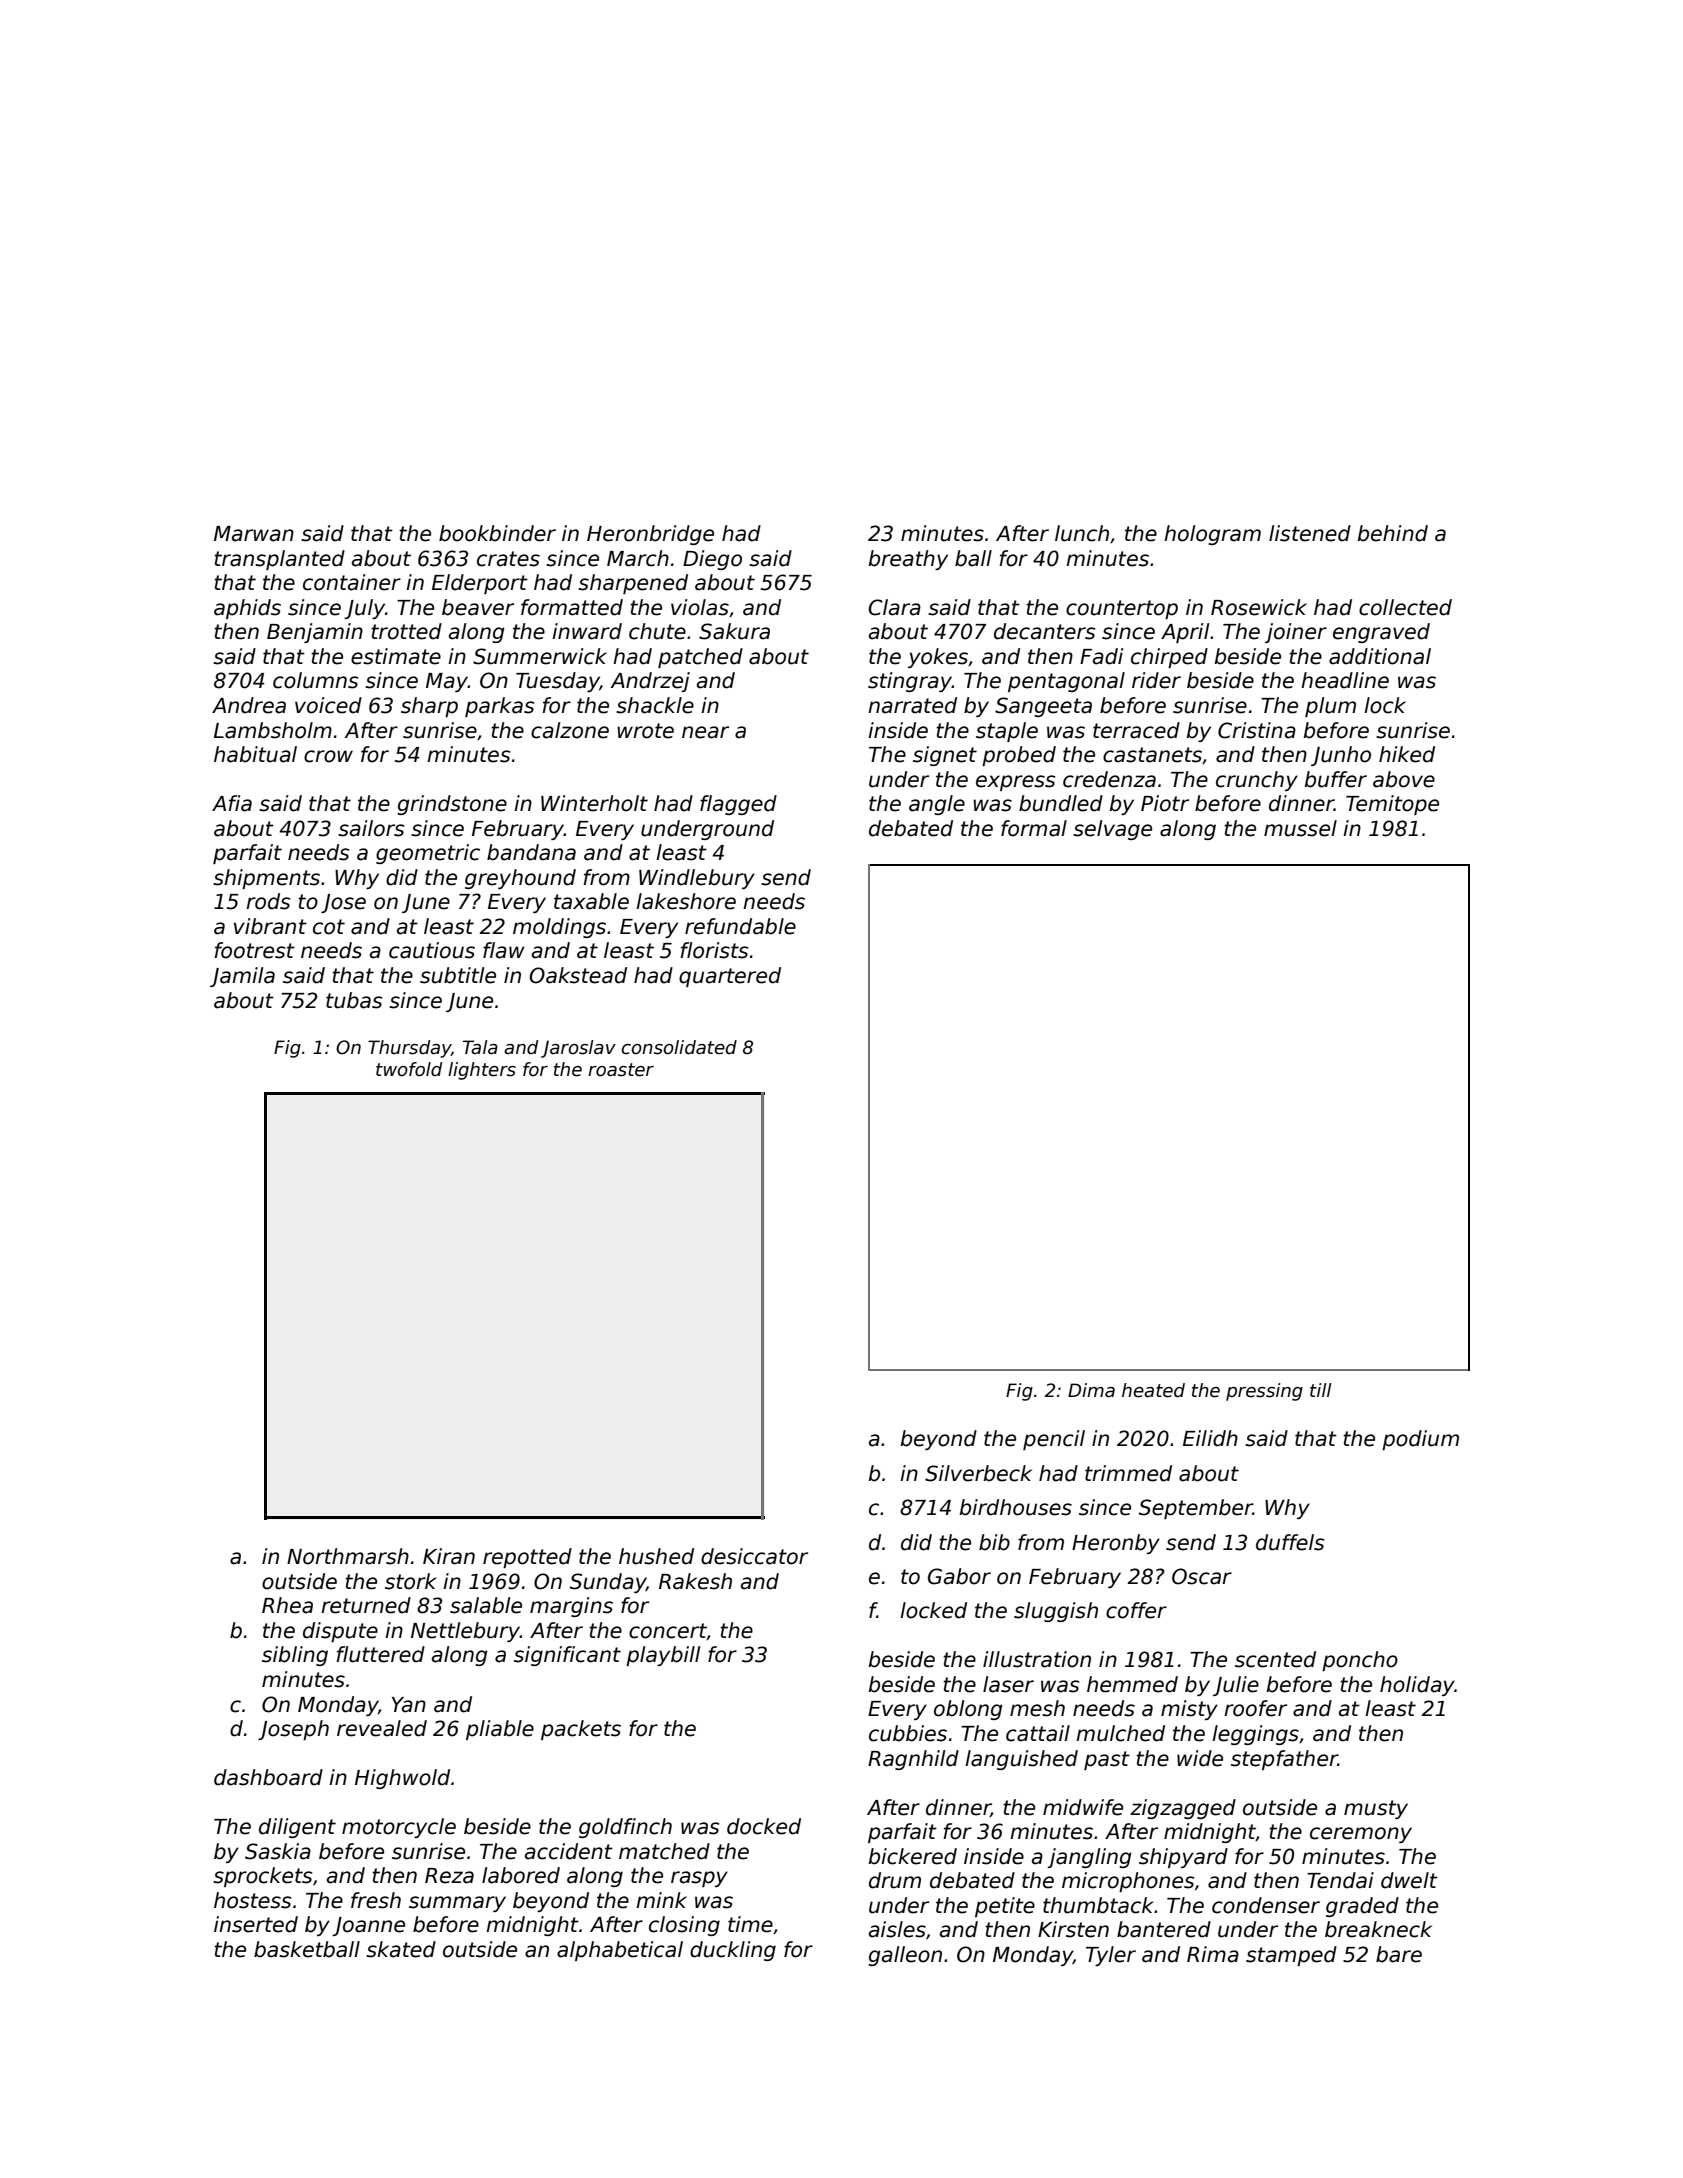 This screenshot has width=1683, height=2178. What do you see at coordinates (527, 1558) in the screenshot?
I see `repotted` at bounding box center [527, 1558].
